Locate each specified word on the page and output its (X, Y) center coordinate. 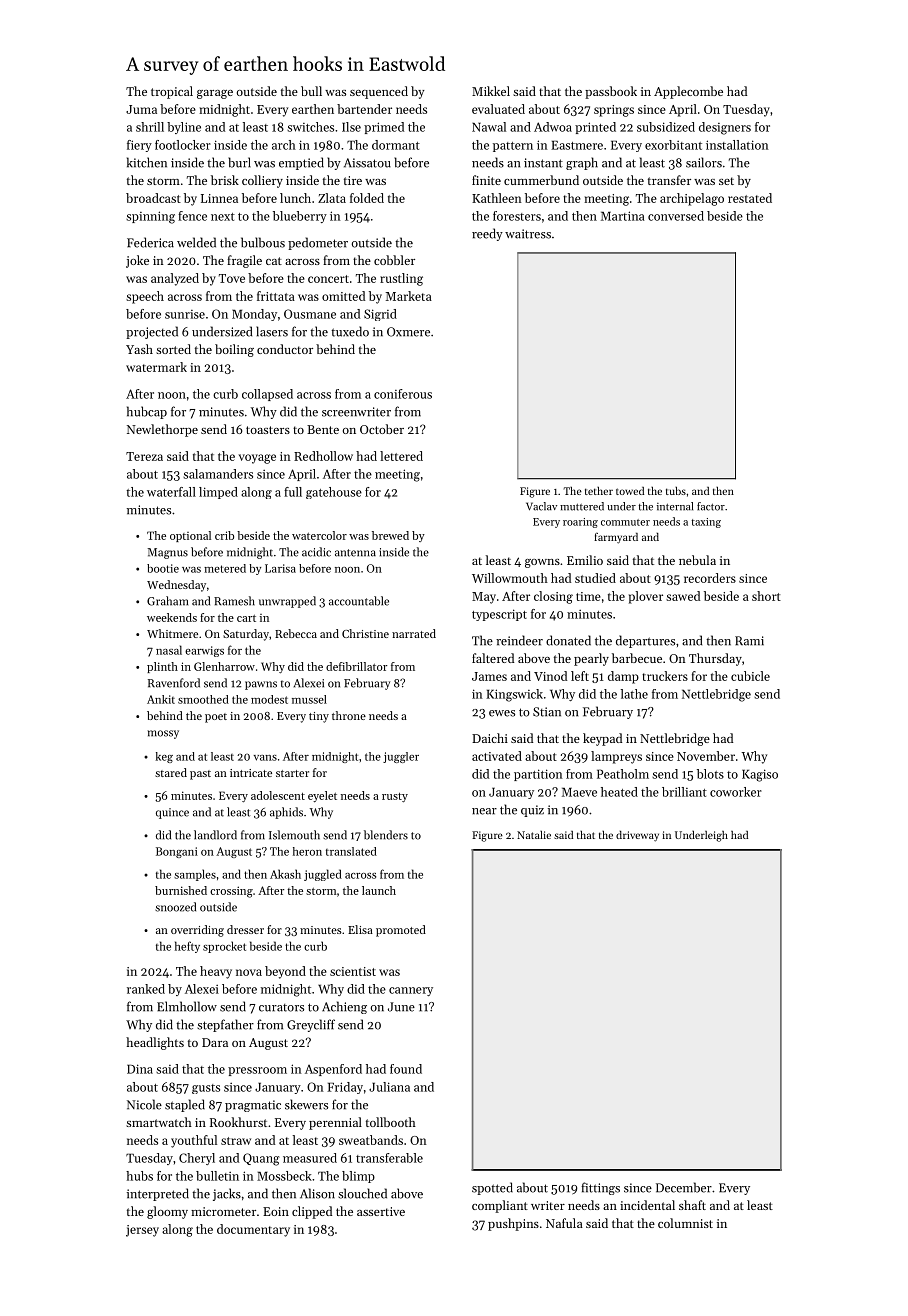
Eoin (276, 1211)
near (484, 811)
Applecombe (688, 92)
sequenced (379, 92)
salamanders (218, 474)
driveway (637, 836)
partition (538, 775)
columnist (685, 1223)
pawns (261, 685)
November (706, 756)
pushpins (513, 1224)
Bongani (177, 852)
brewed (390, 535)
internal (675, 506)
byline (184, 128)
